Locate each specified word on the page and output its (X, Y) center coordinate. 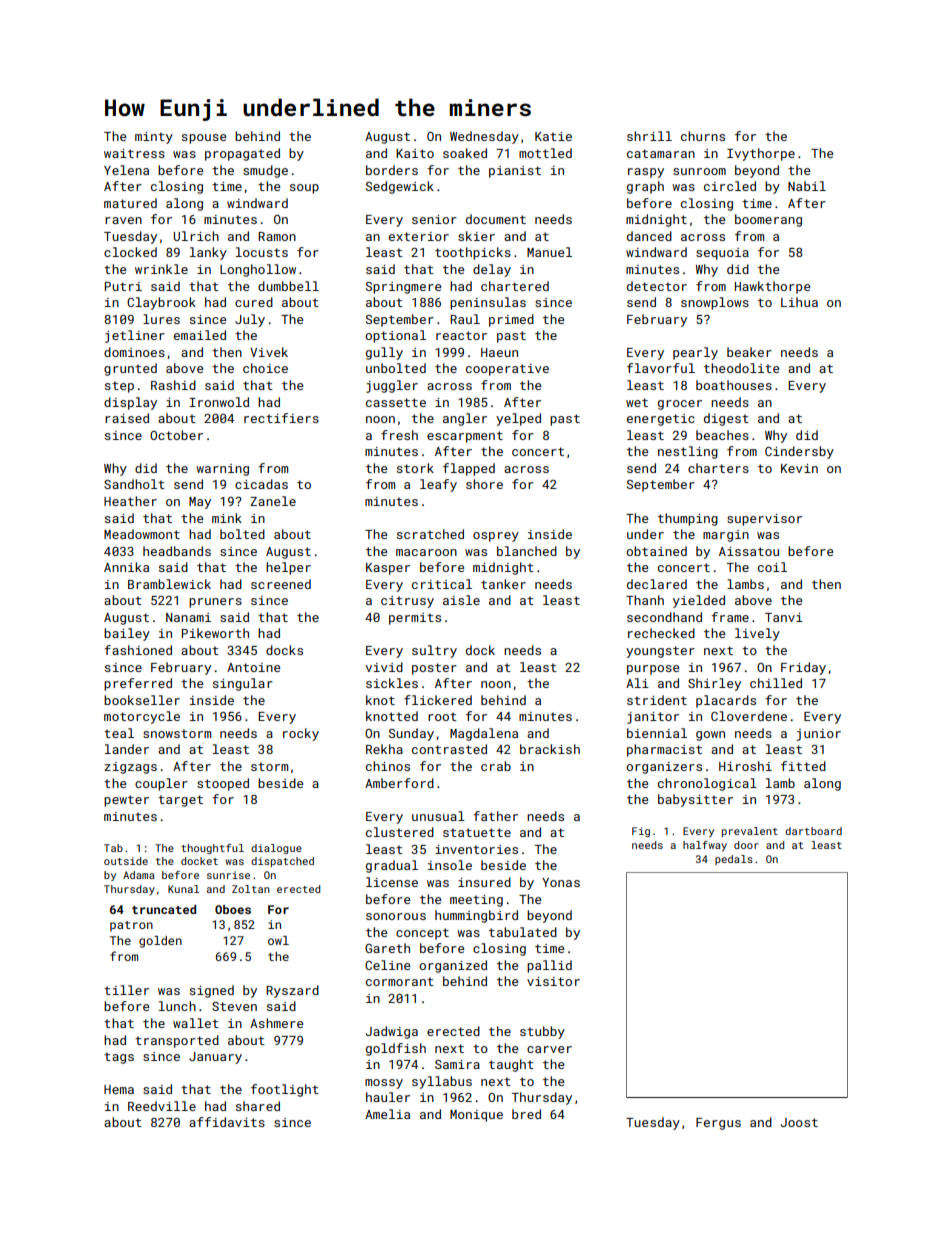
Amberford (399, 783)
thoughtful (212, 849)
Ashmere (276, 1023)
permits (415, 619)
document (496, 219)
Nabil (807, 186)
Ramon (277, 236)
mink (227, 518)
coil (772, 567)
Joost (799, 1122)
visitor (553, 981)
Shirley (714, 684)
